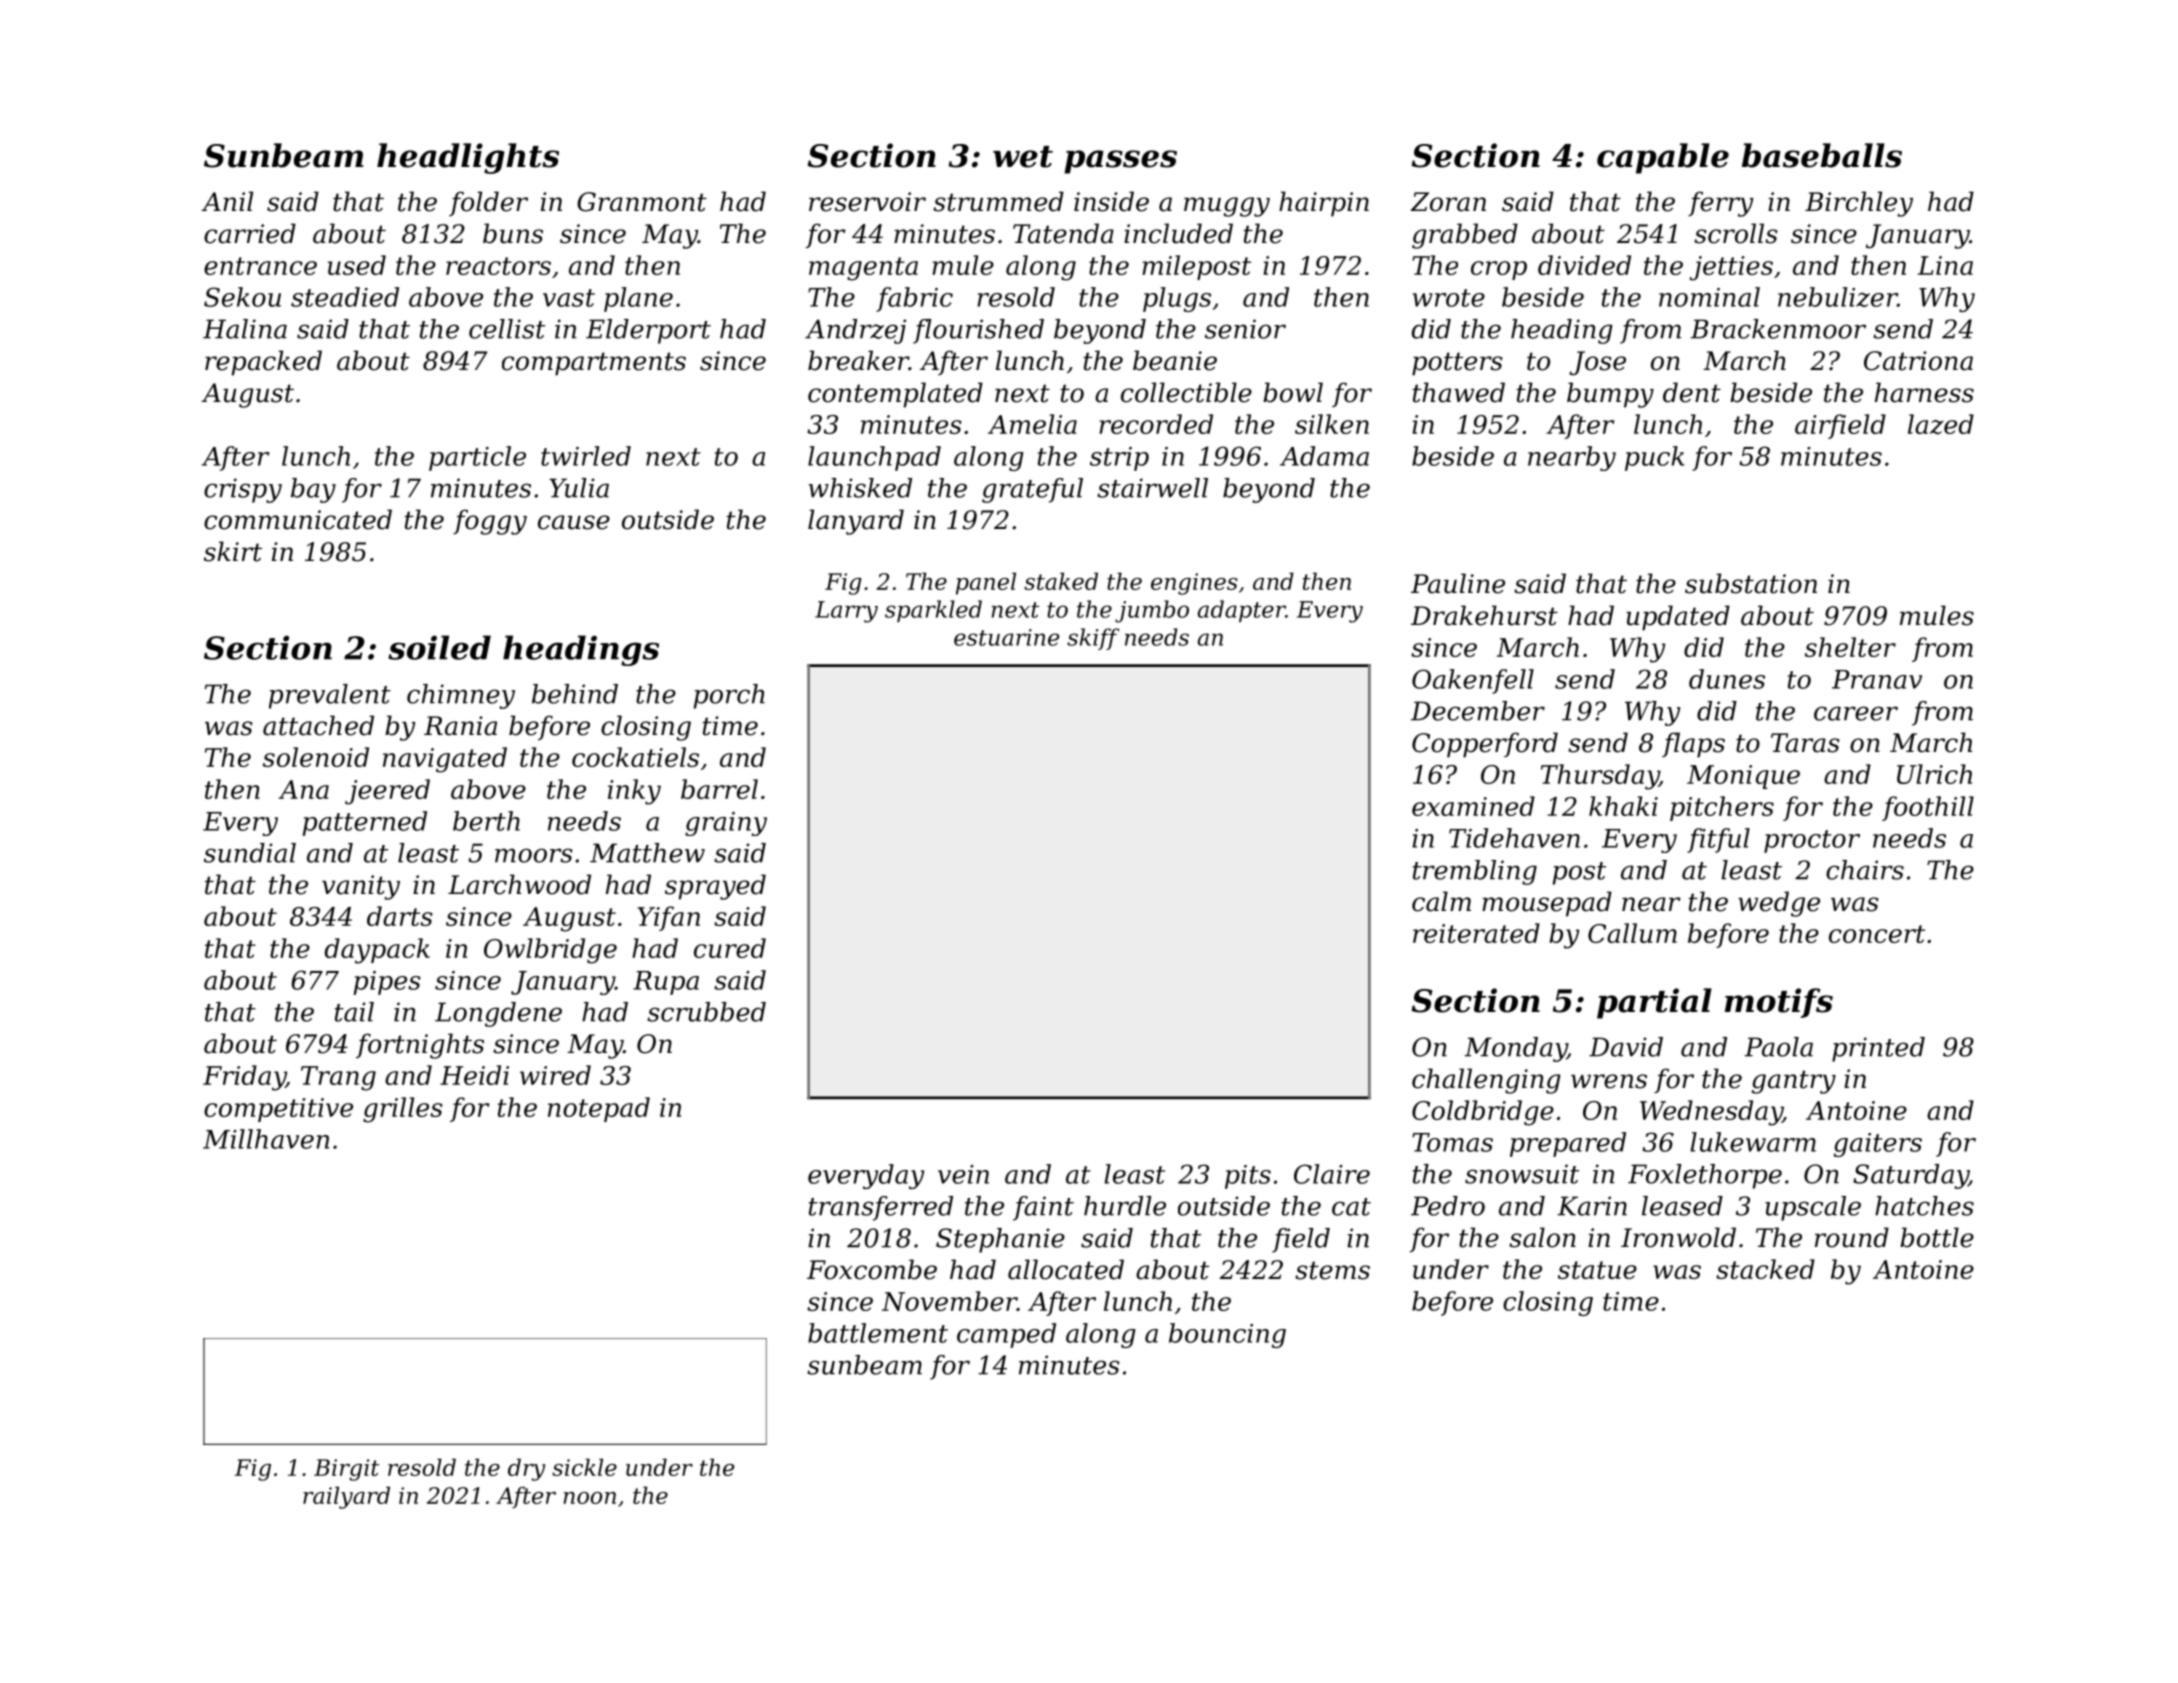  What do you see at coordinates (526, 1469) in the document?
I see `dry` at bounding box center [526, 1469].
